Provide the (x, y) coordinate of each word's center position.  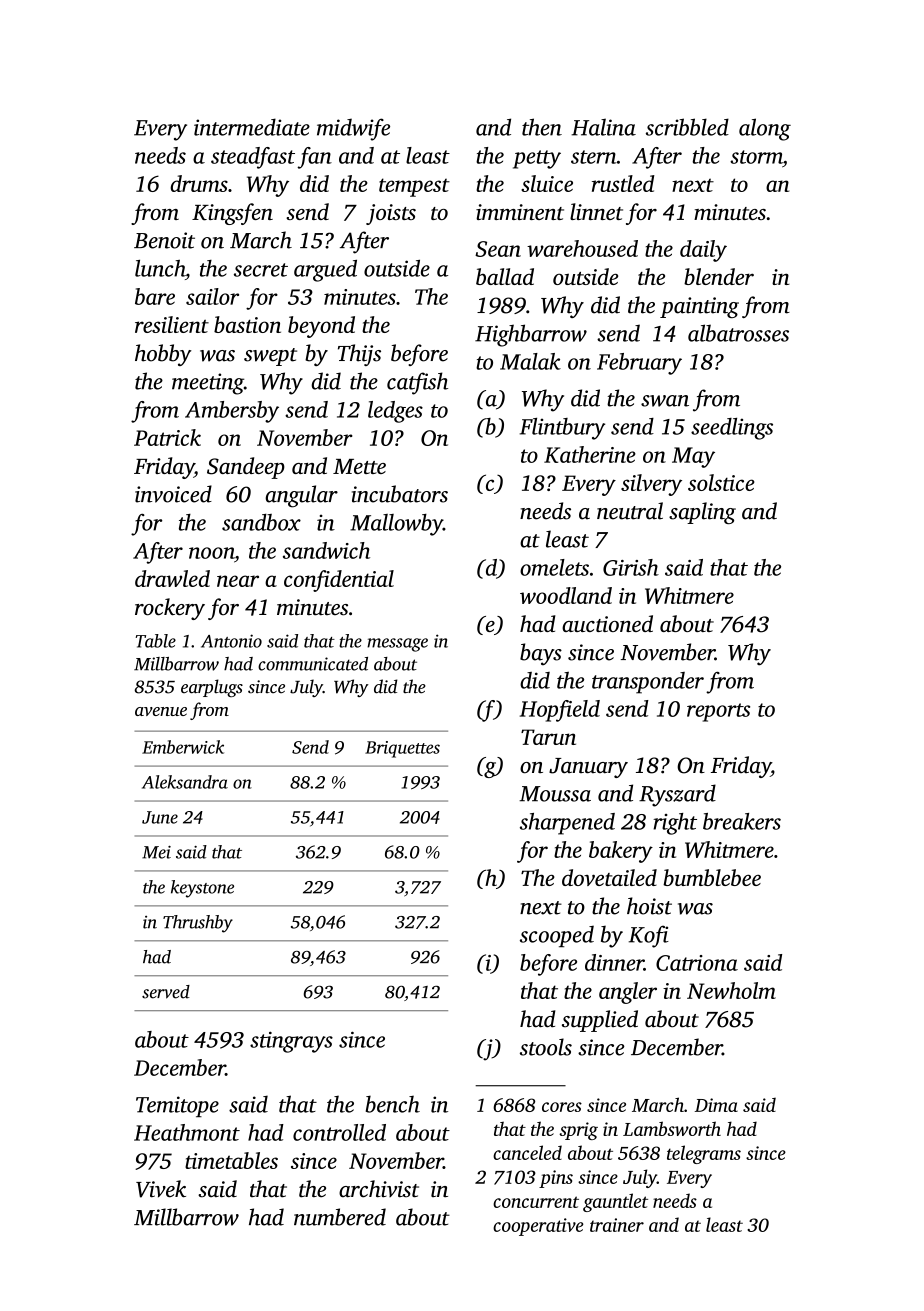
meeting (208, 384)
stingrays (291, 1042)
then (542, 127)
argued (325, 271)
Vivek (161, 1189)
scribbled (687, 127)
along (765, 129)
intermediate (252, 127)
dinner (614, 962)
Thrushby (198, 924)
